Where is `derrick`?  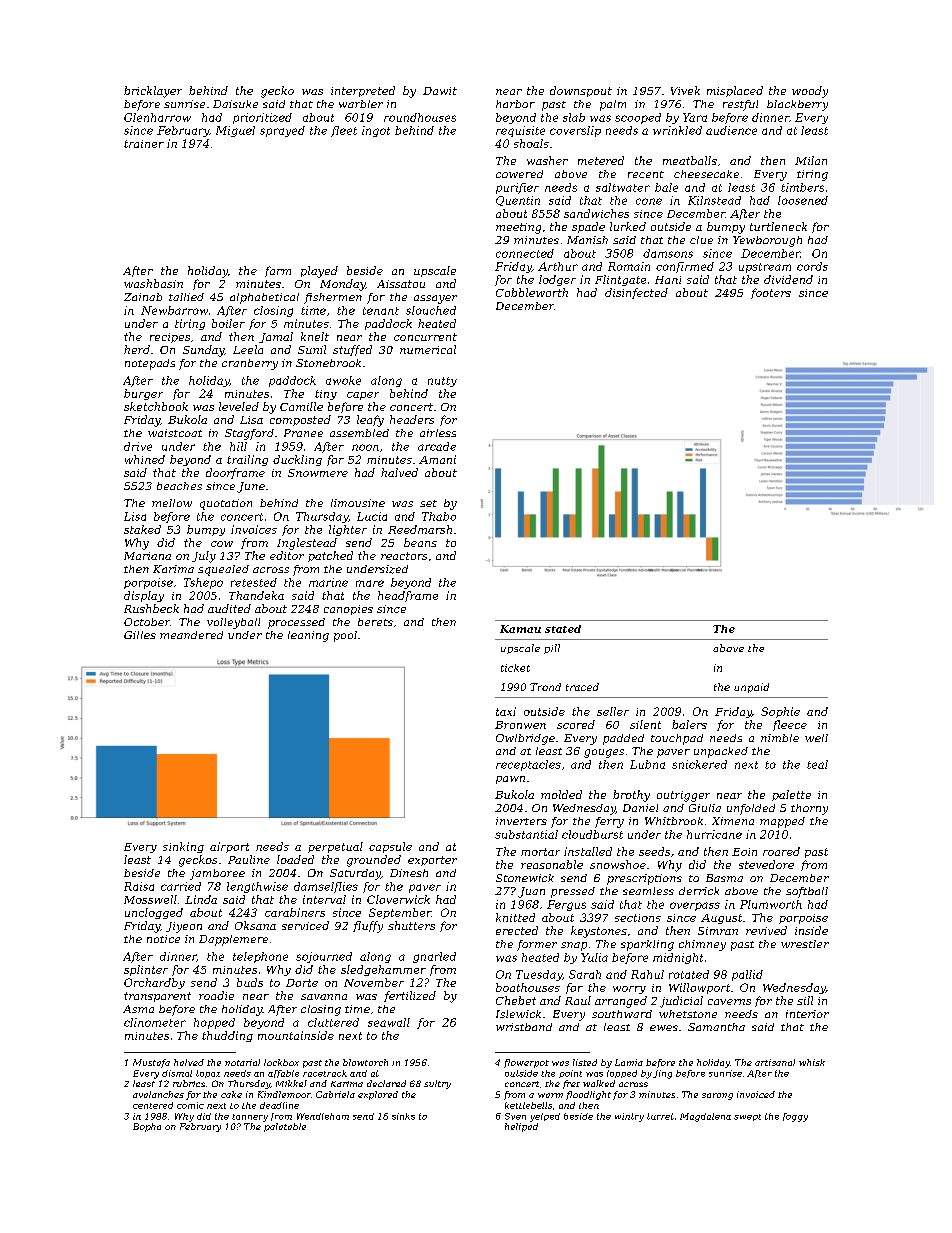
derrick is located at coordinates (699, 891).
